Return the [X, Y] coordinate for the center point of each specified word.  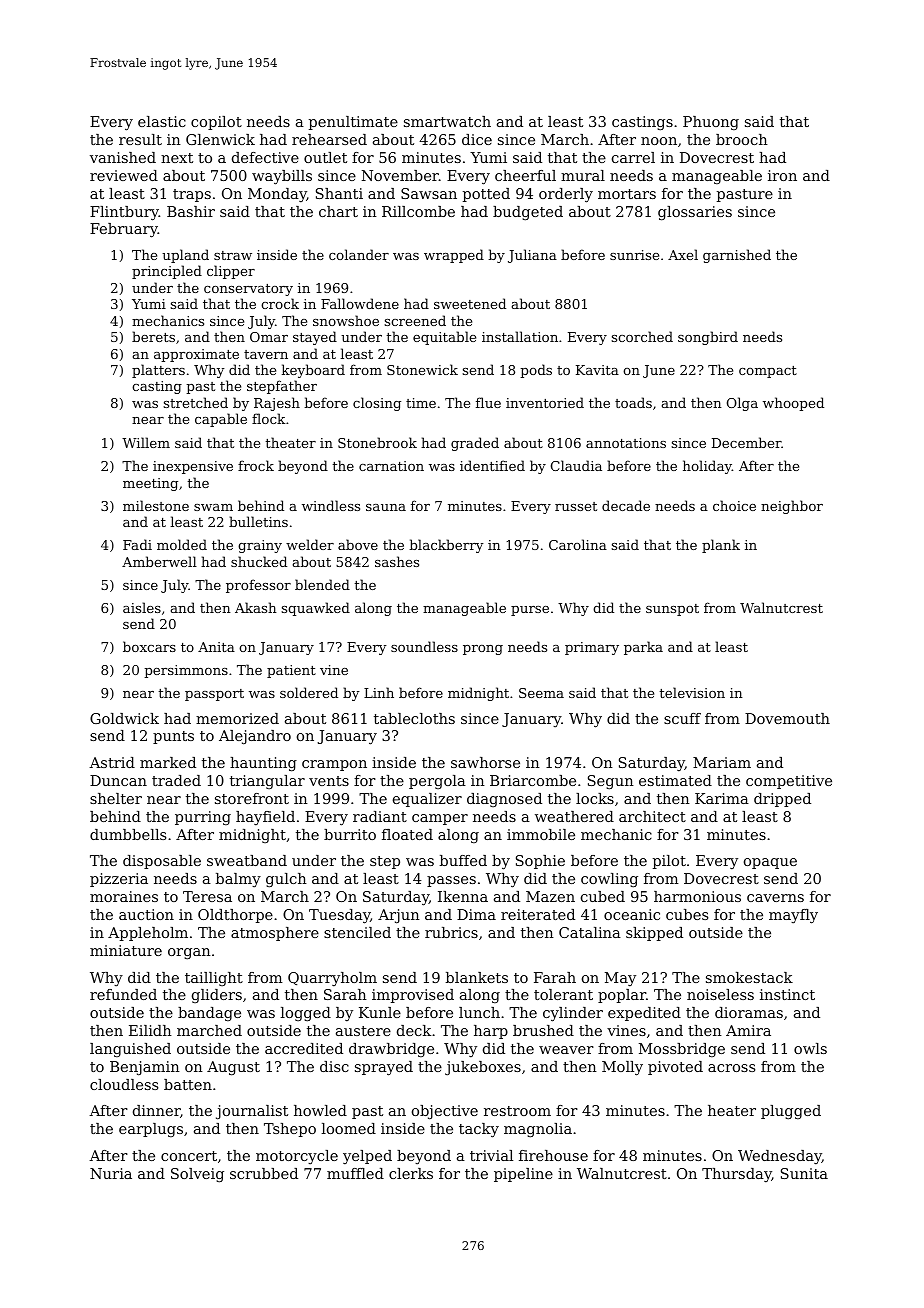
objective [445, 1112]
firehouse [553, 1155]
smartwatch [447, 121]
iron [782, 175]
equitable [444, 338]
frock [256, 465]
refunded [123, 994]
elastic [162, 121]
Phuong [711, 123]
